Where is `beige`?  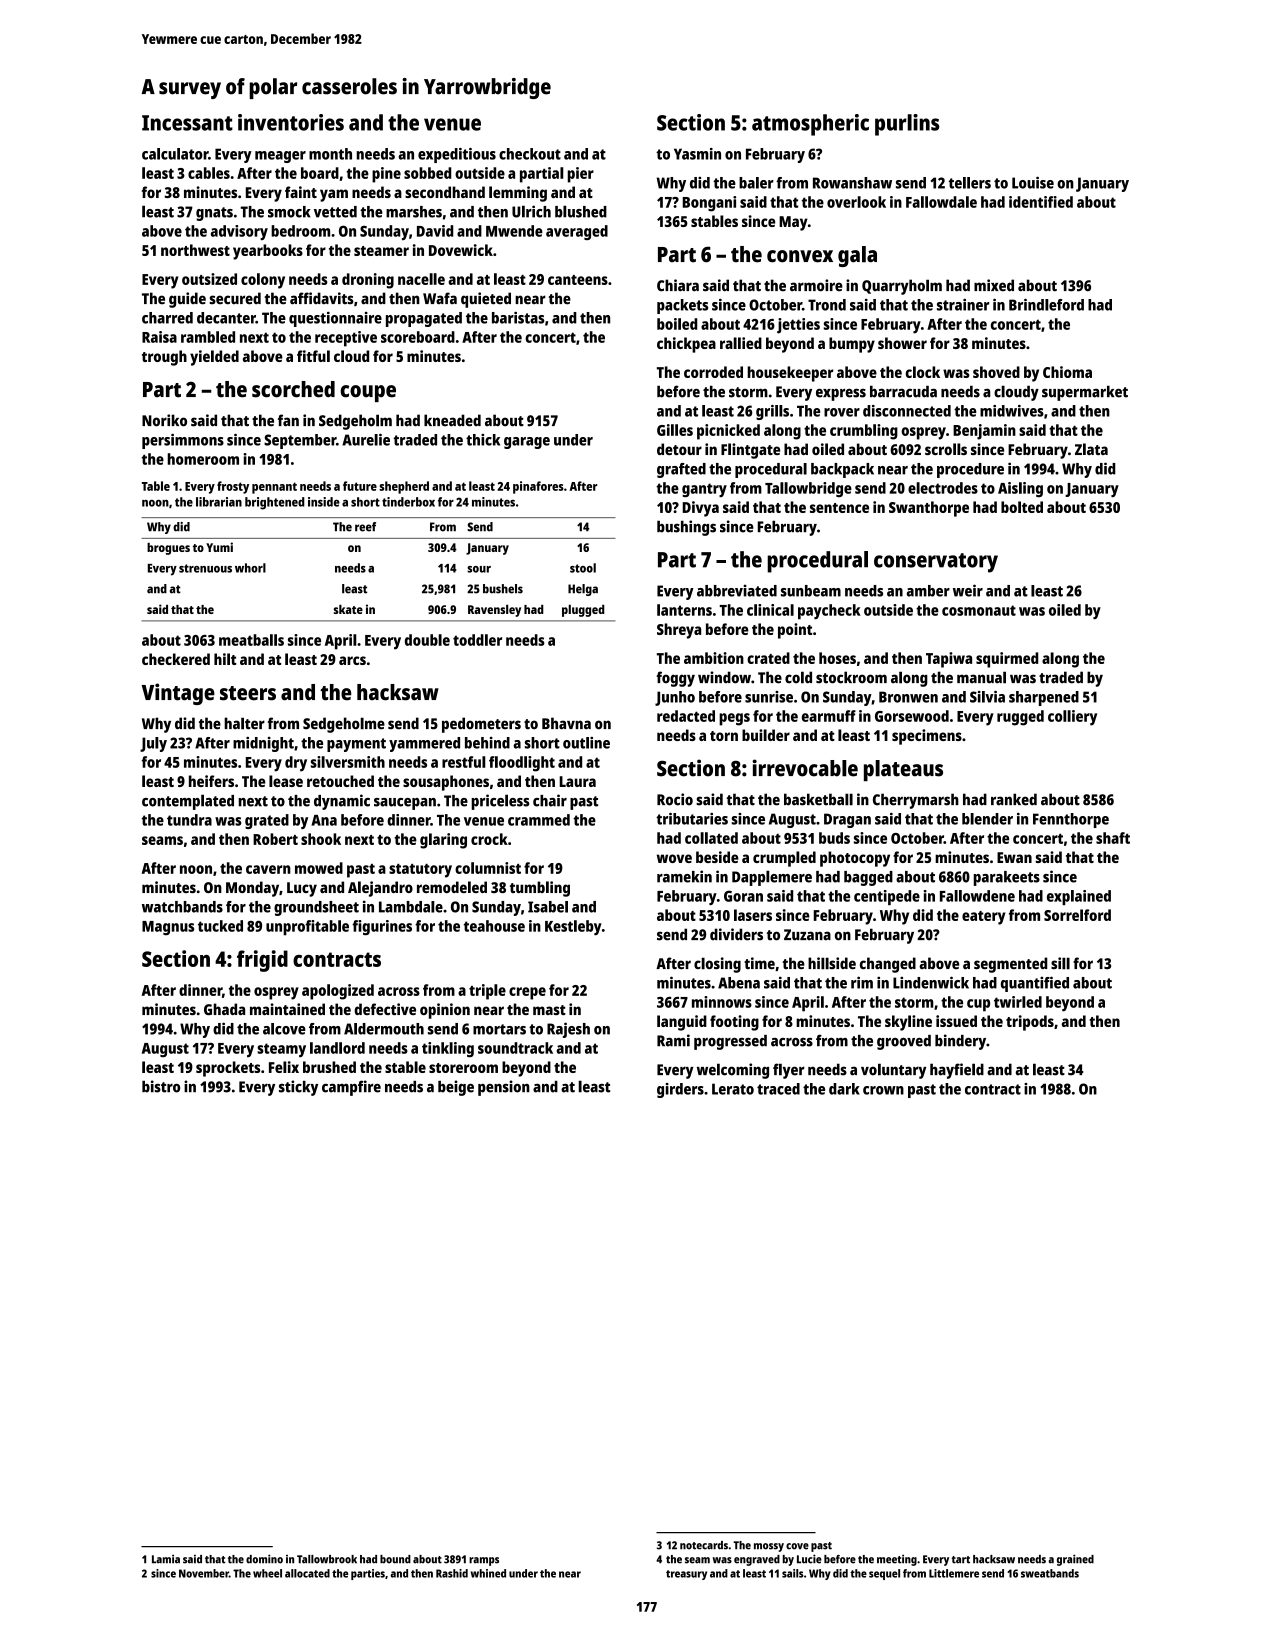 beige is located at coordinates (456, 1088).
